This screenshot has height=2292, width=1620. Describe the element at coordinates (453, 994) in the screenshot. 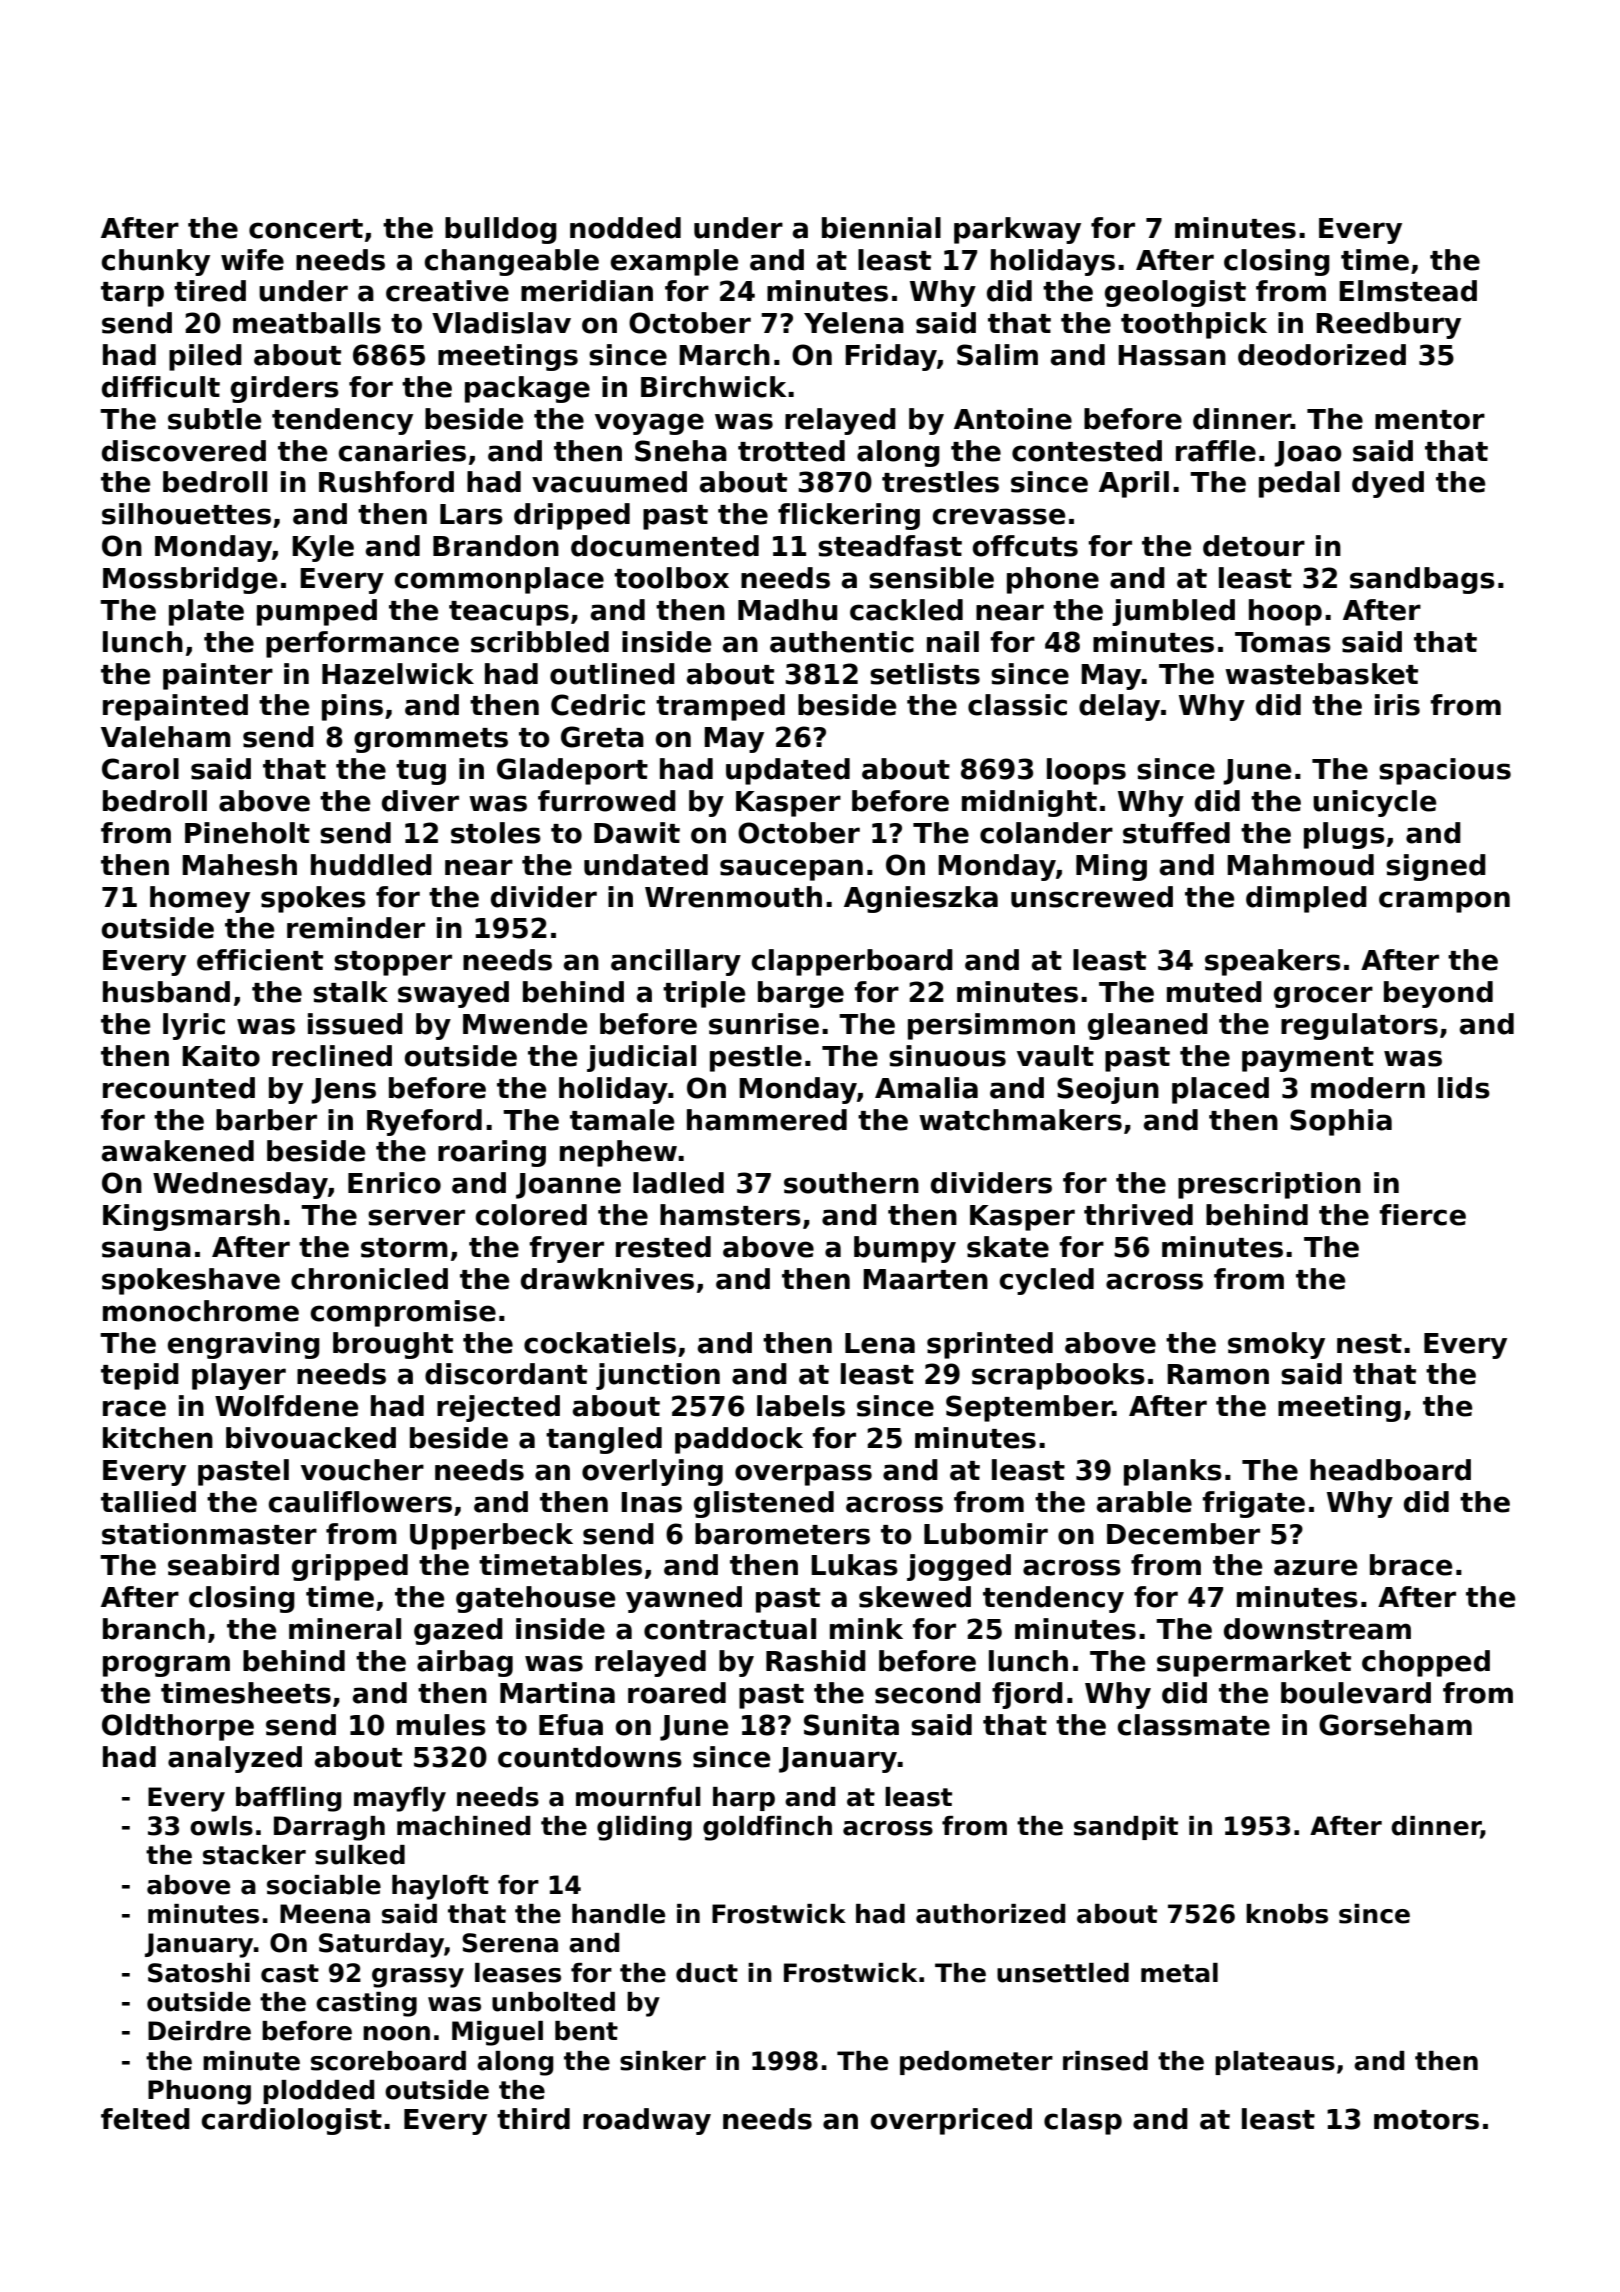

I see `swayed` at that location.
